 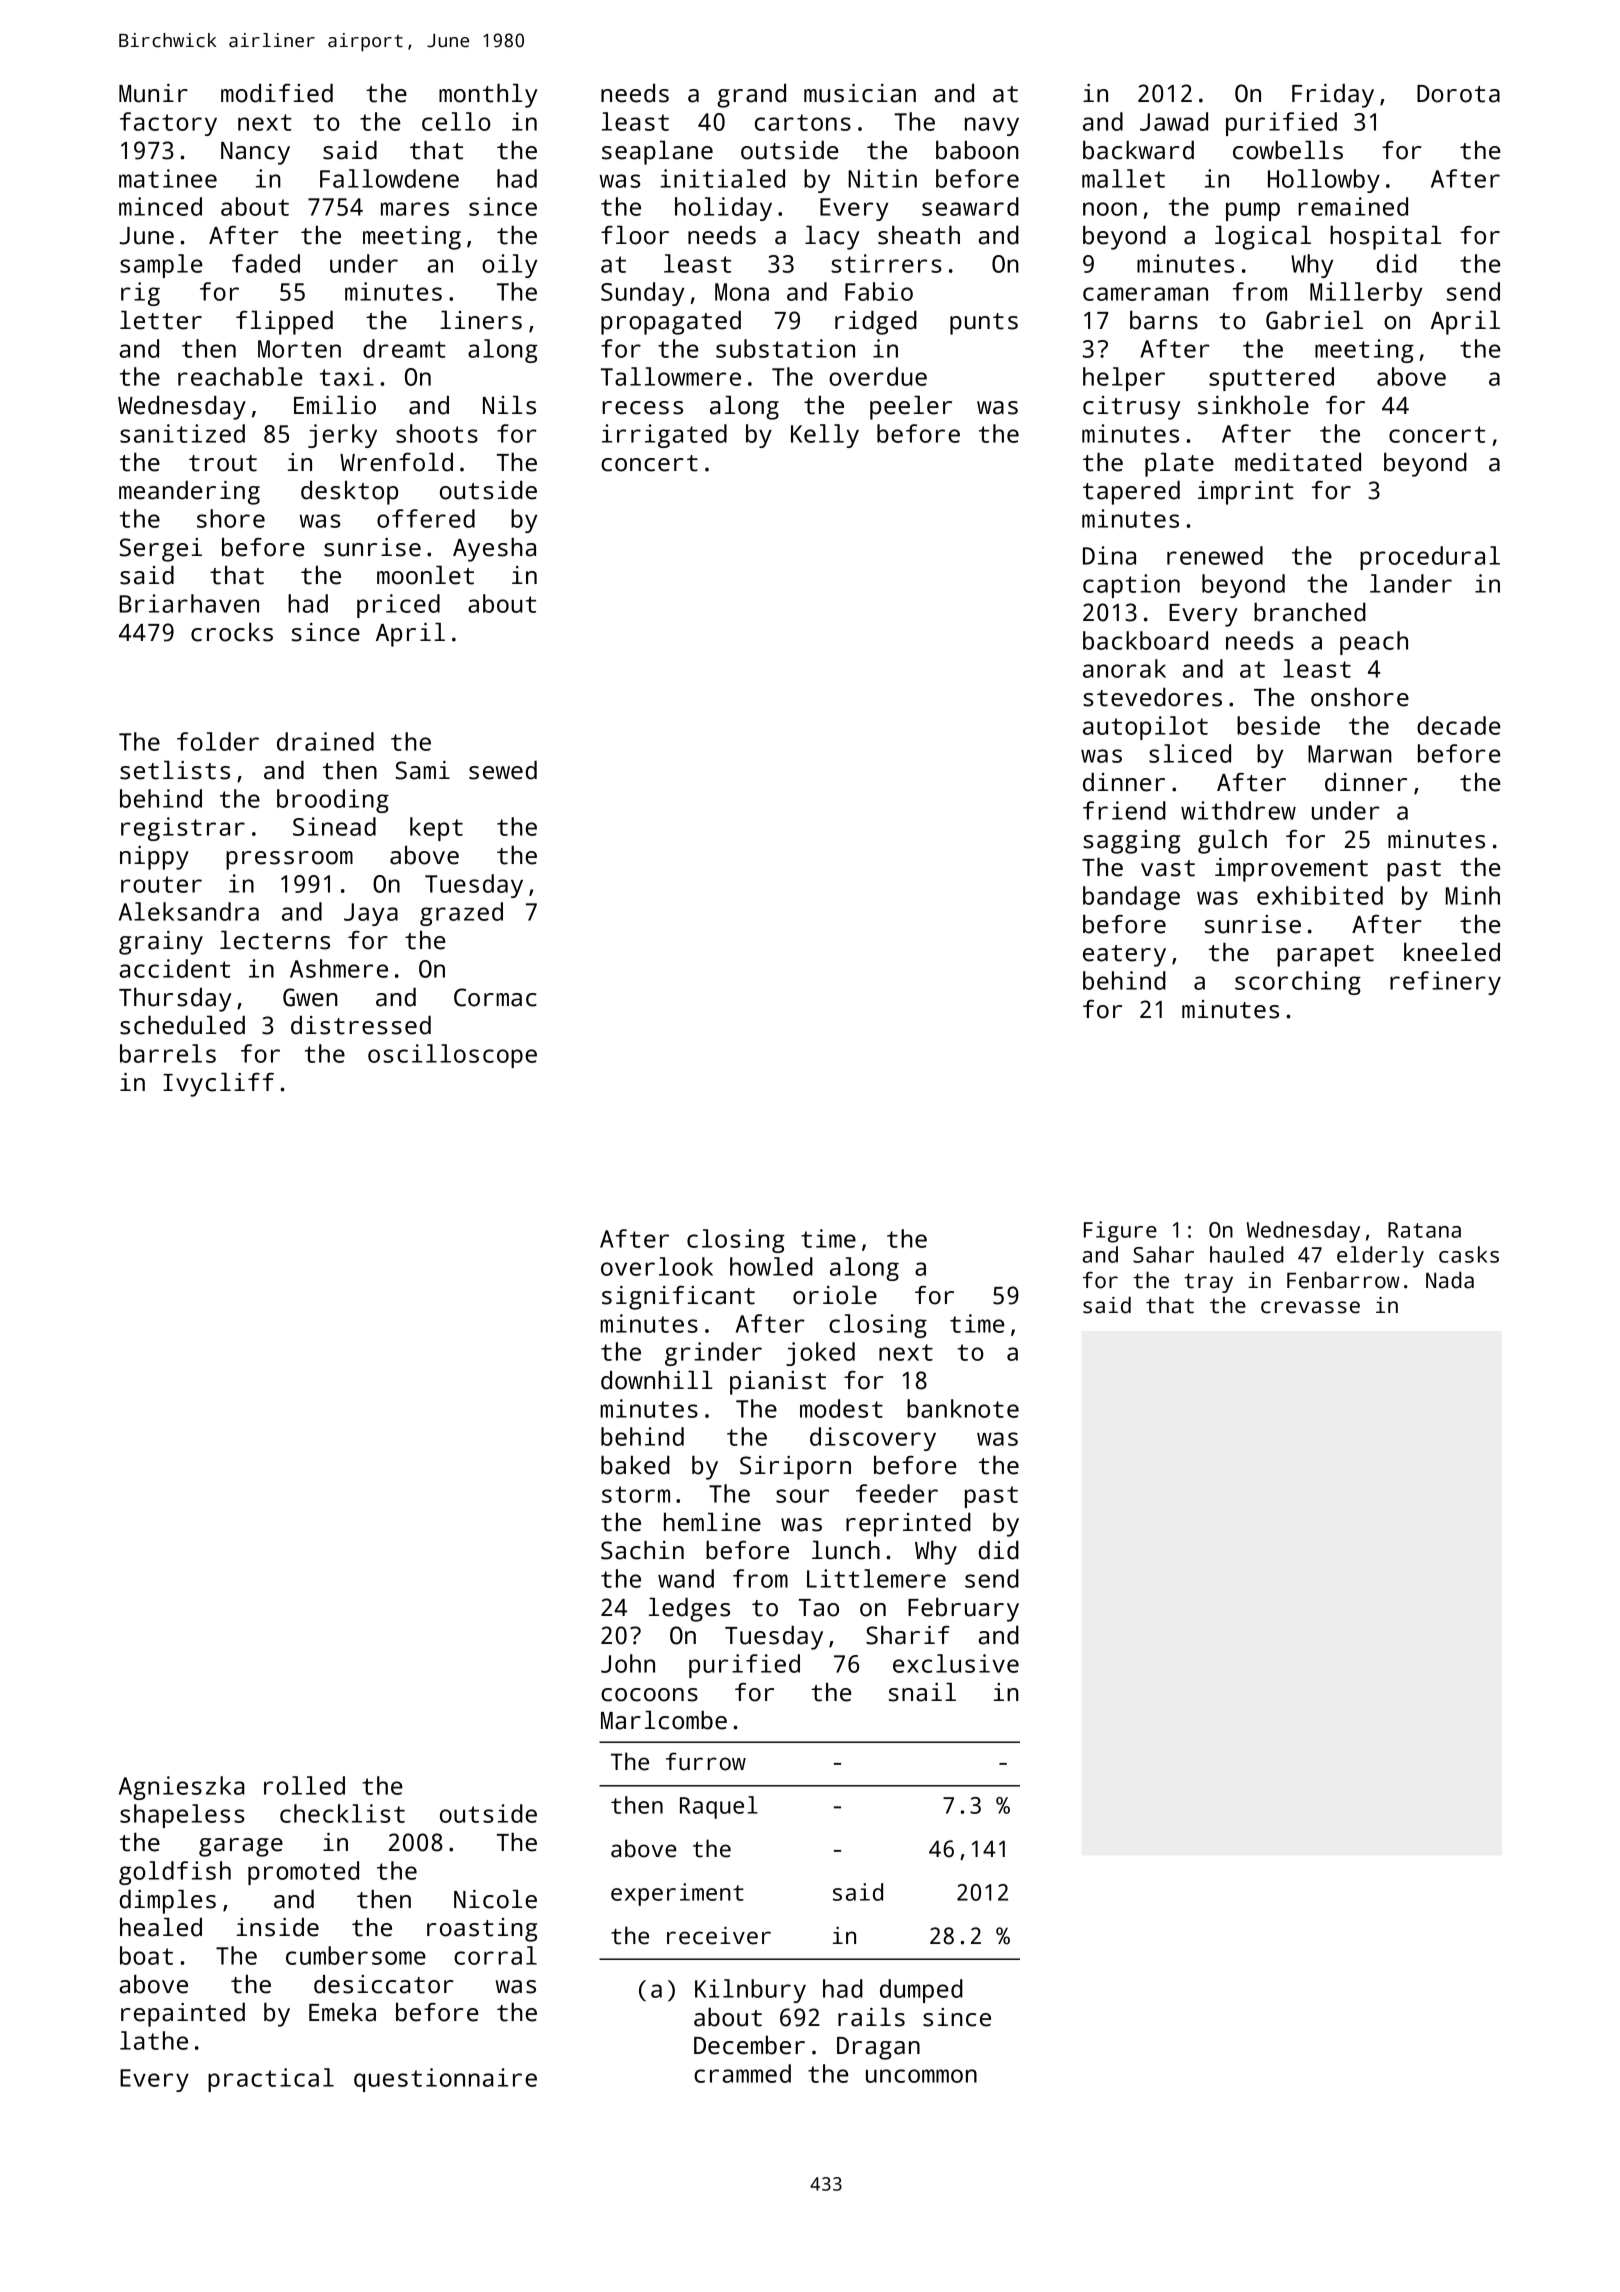 I want to click on uncommon, so click(x=921, y=2076).
